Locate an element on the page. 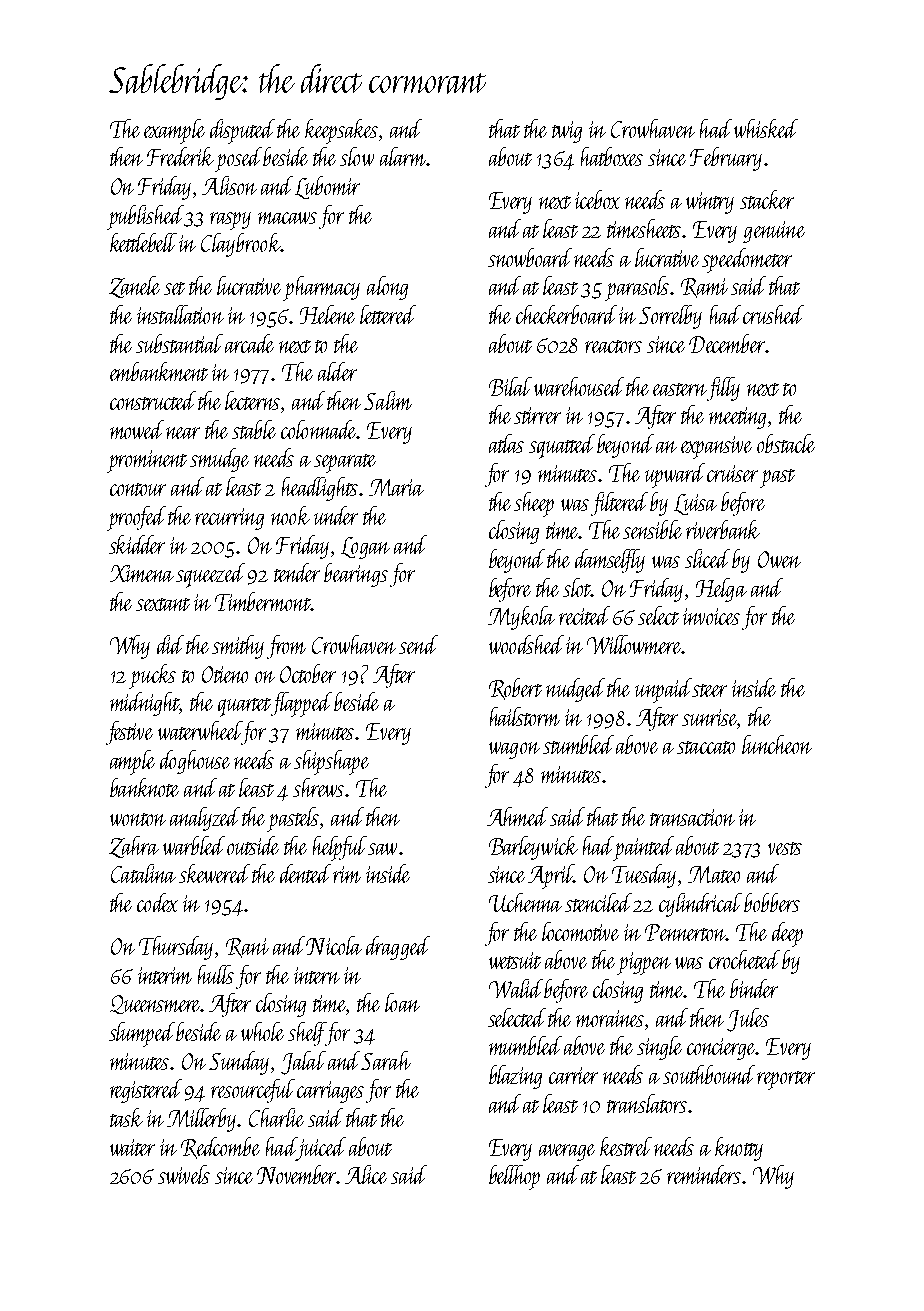 The image size is (924, 1311). contour is located at coordinates (138, 489).
